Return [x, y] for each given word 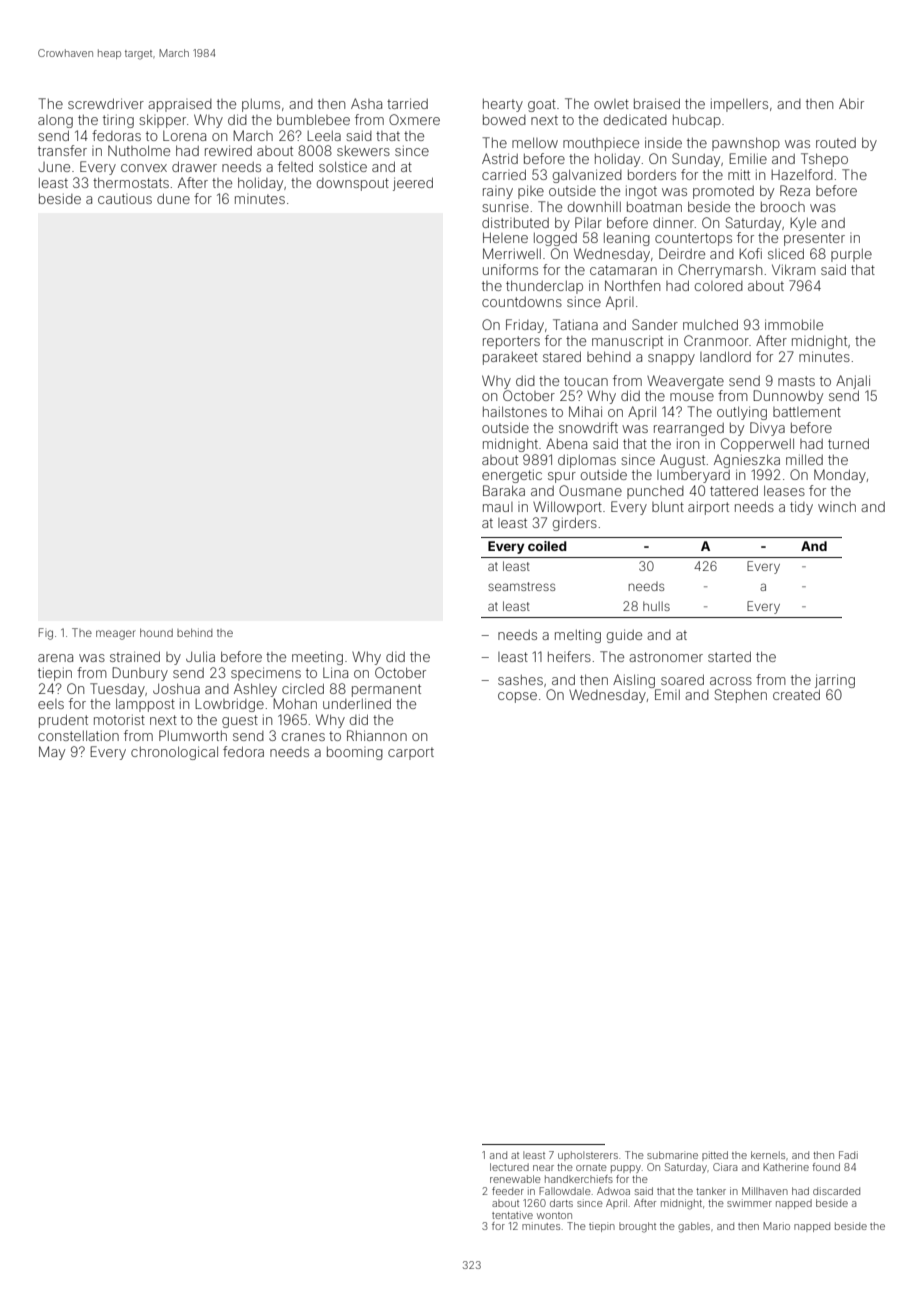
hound [156, 633]
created [796, 694]
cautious [125, 199]
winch [837, 507]
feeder [508, 1191]
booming [355, 753]
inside [663, 142]
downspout [353, 184]
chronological [174, 753]
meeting [317, 658]
